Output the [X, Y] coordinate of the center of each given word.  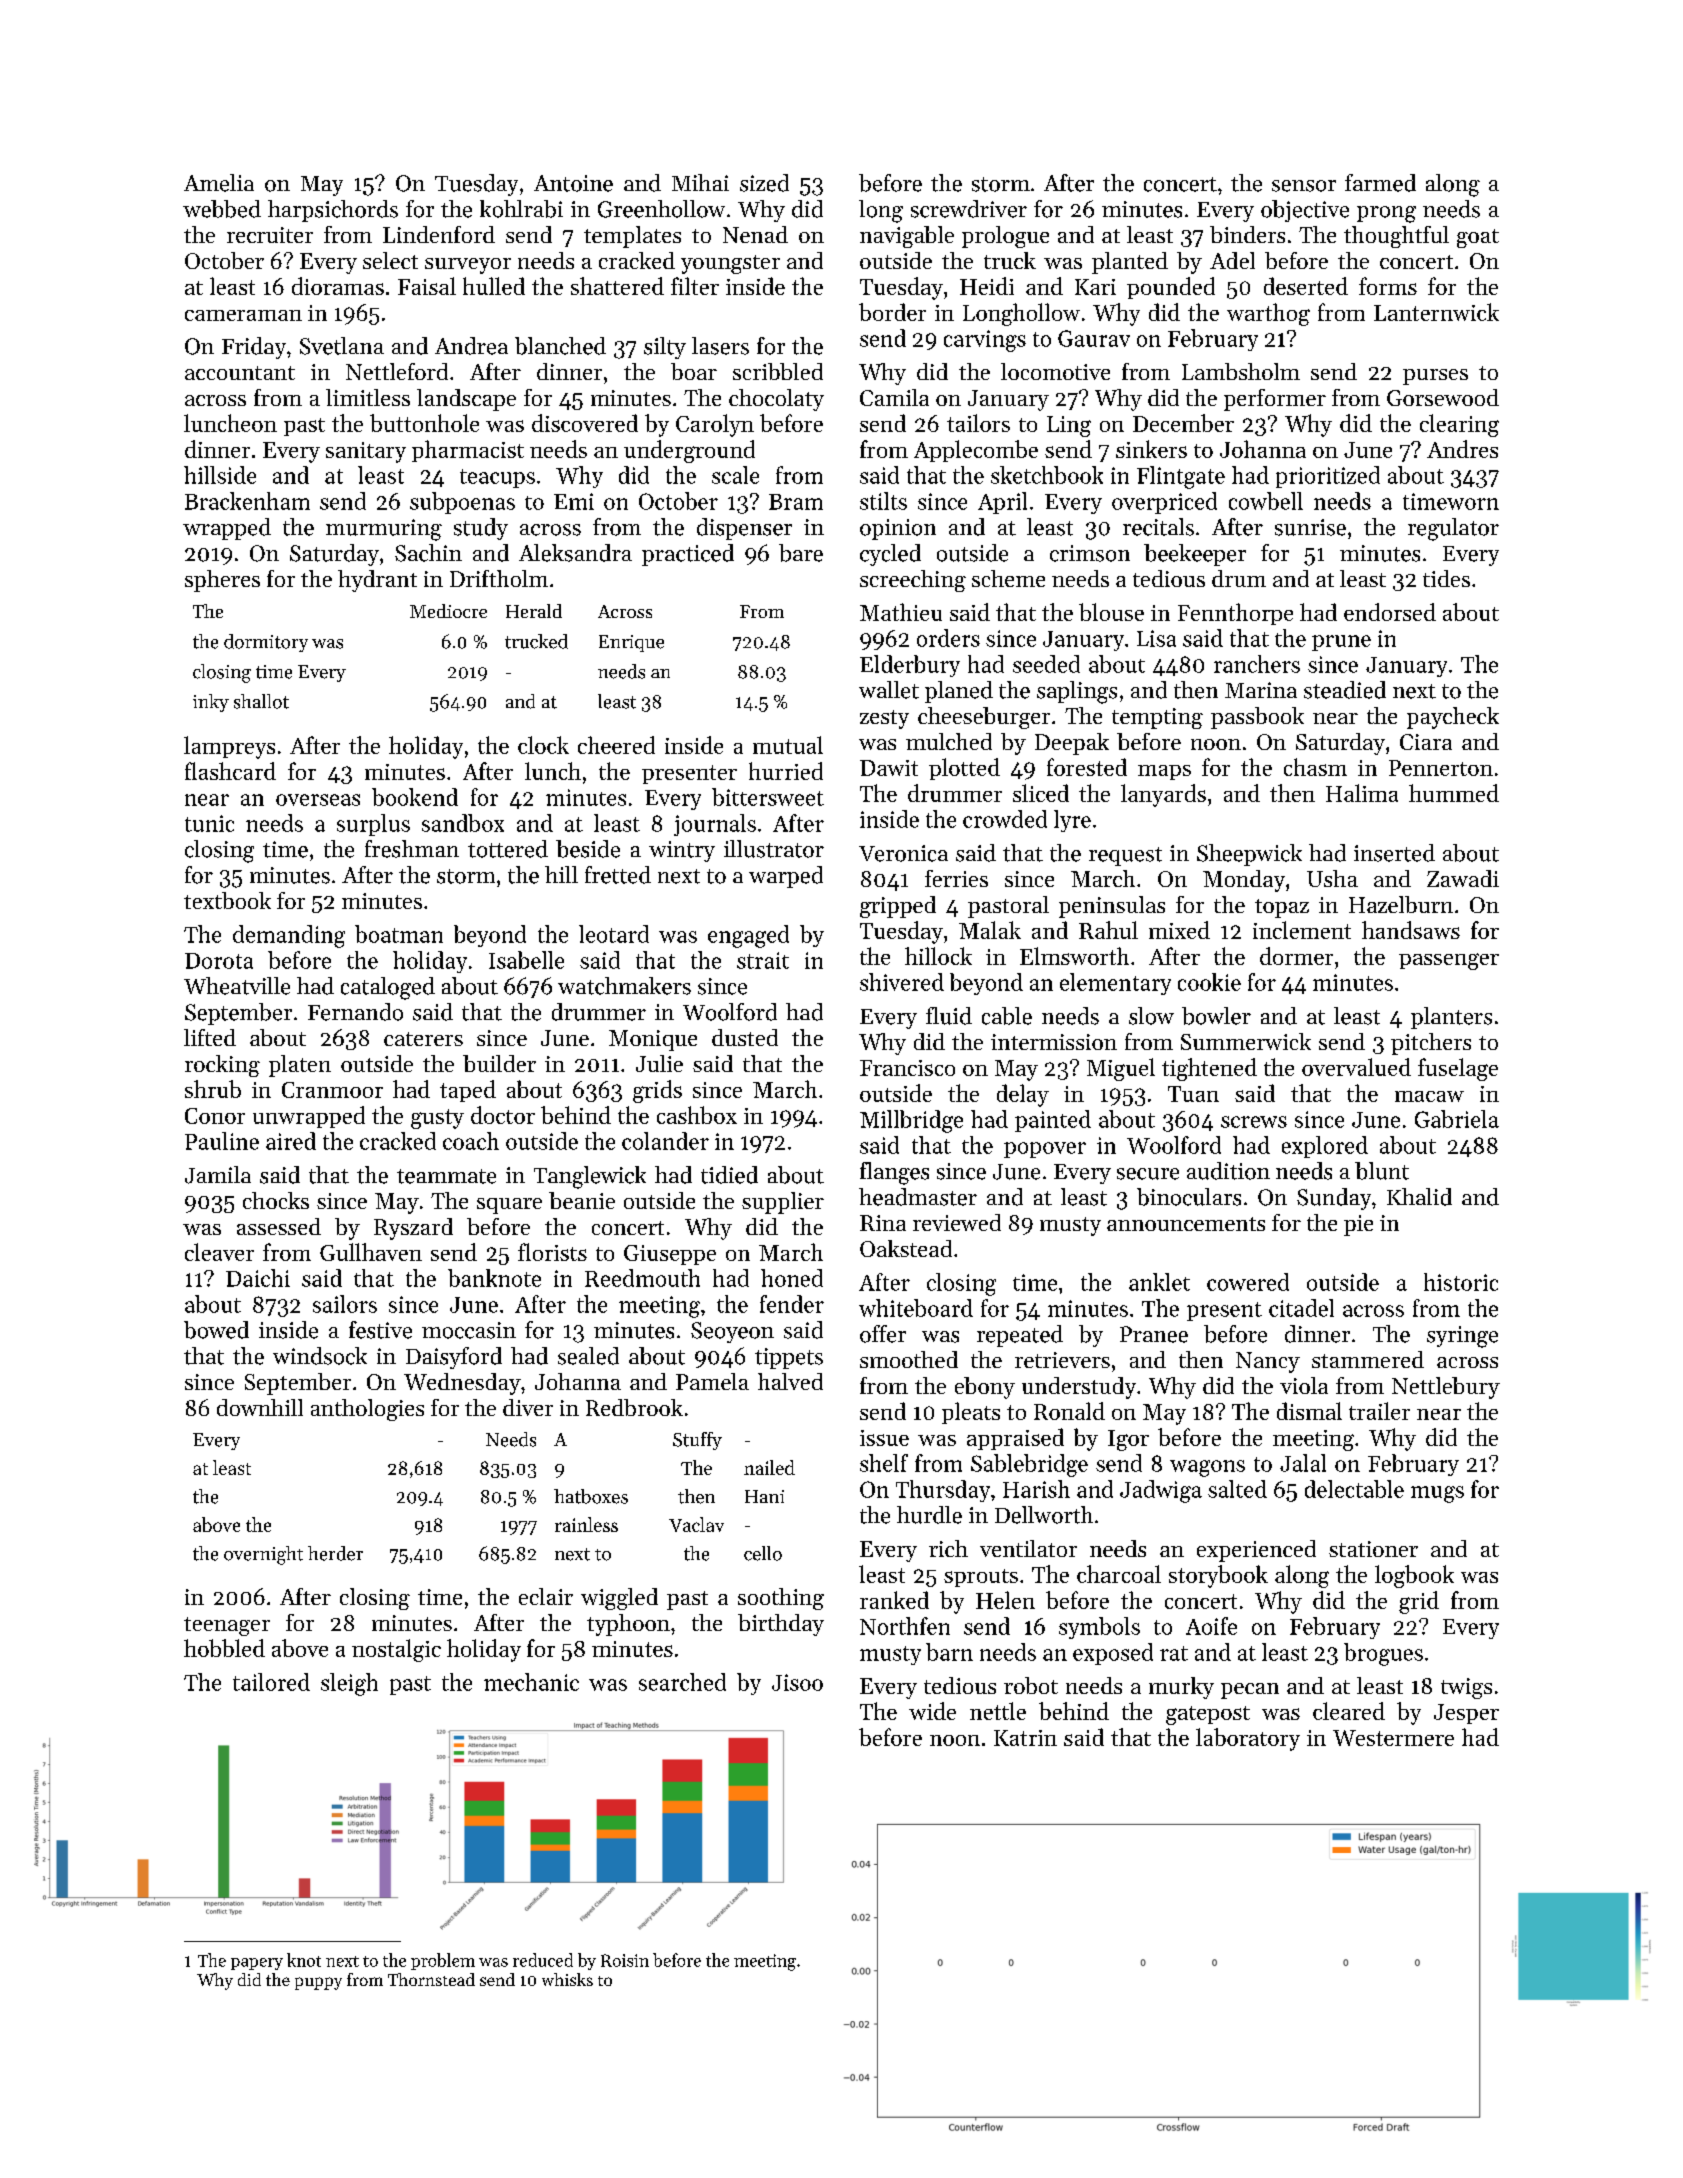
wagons [1207, 1468]
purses [1435, 377]
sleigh [349, 1684]
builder [499, 1063]
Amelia [219, 183]
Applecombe [976, 451]
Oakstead [906, 1248]
